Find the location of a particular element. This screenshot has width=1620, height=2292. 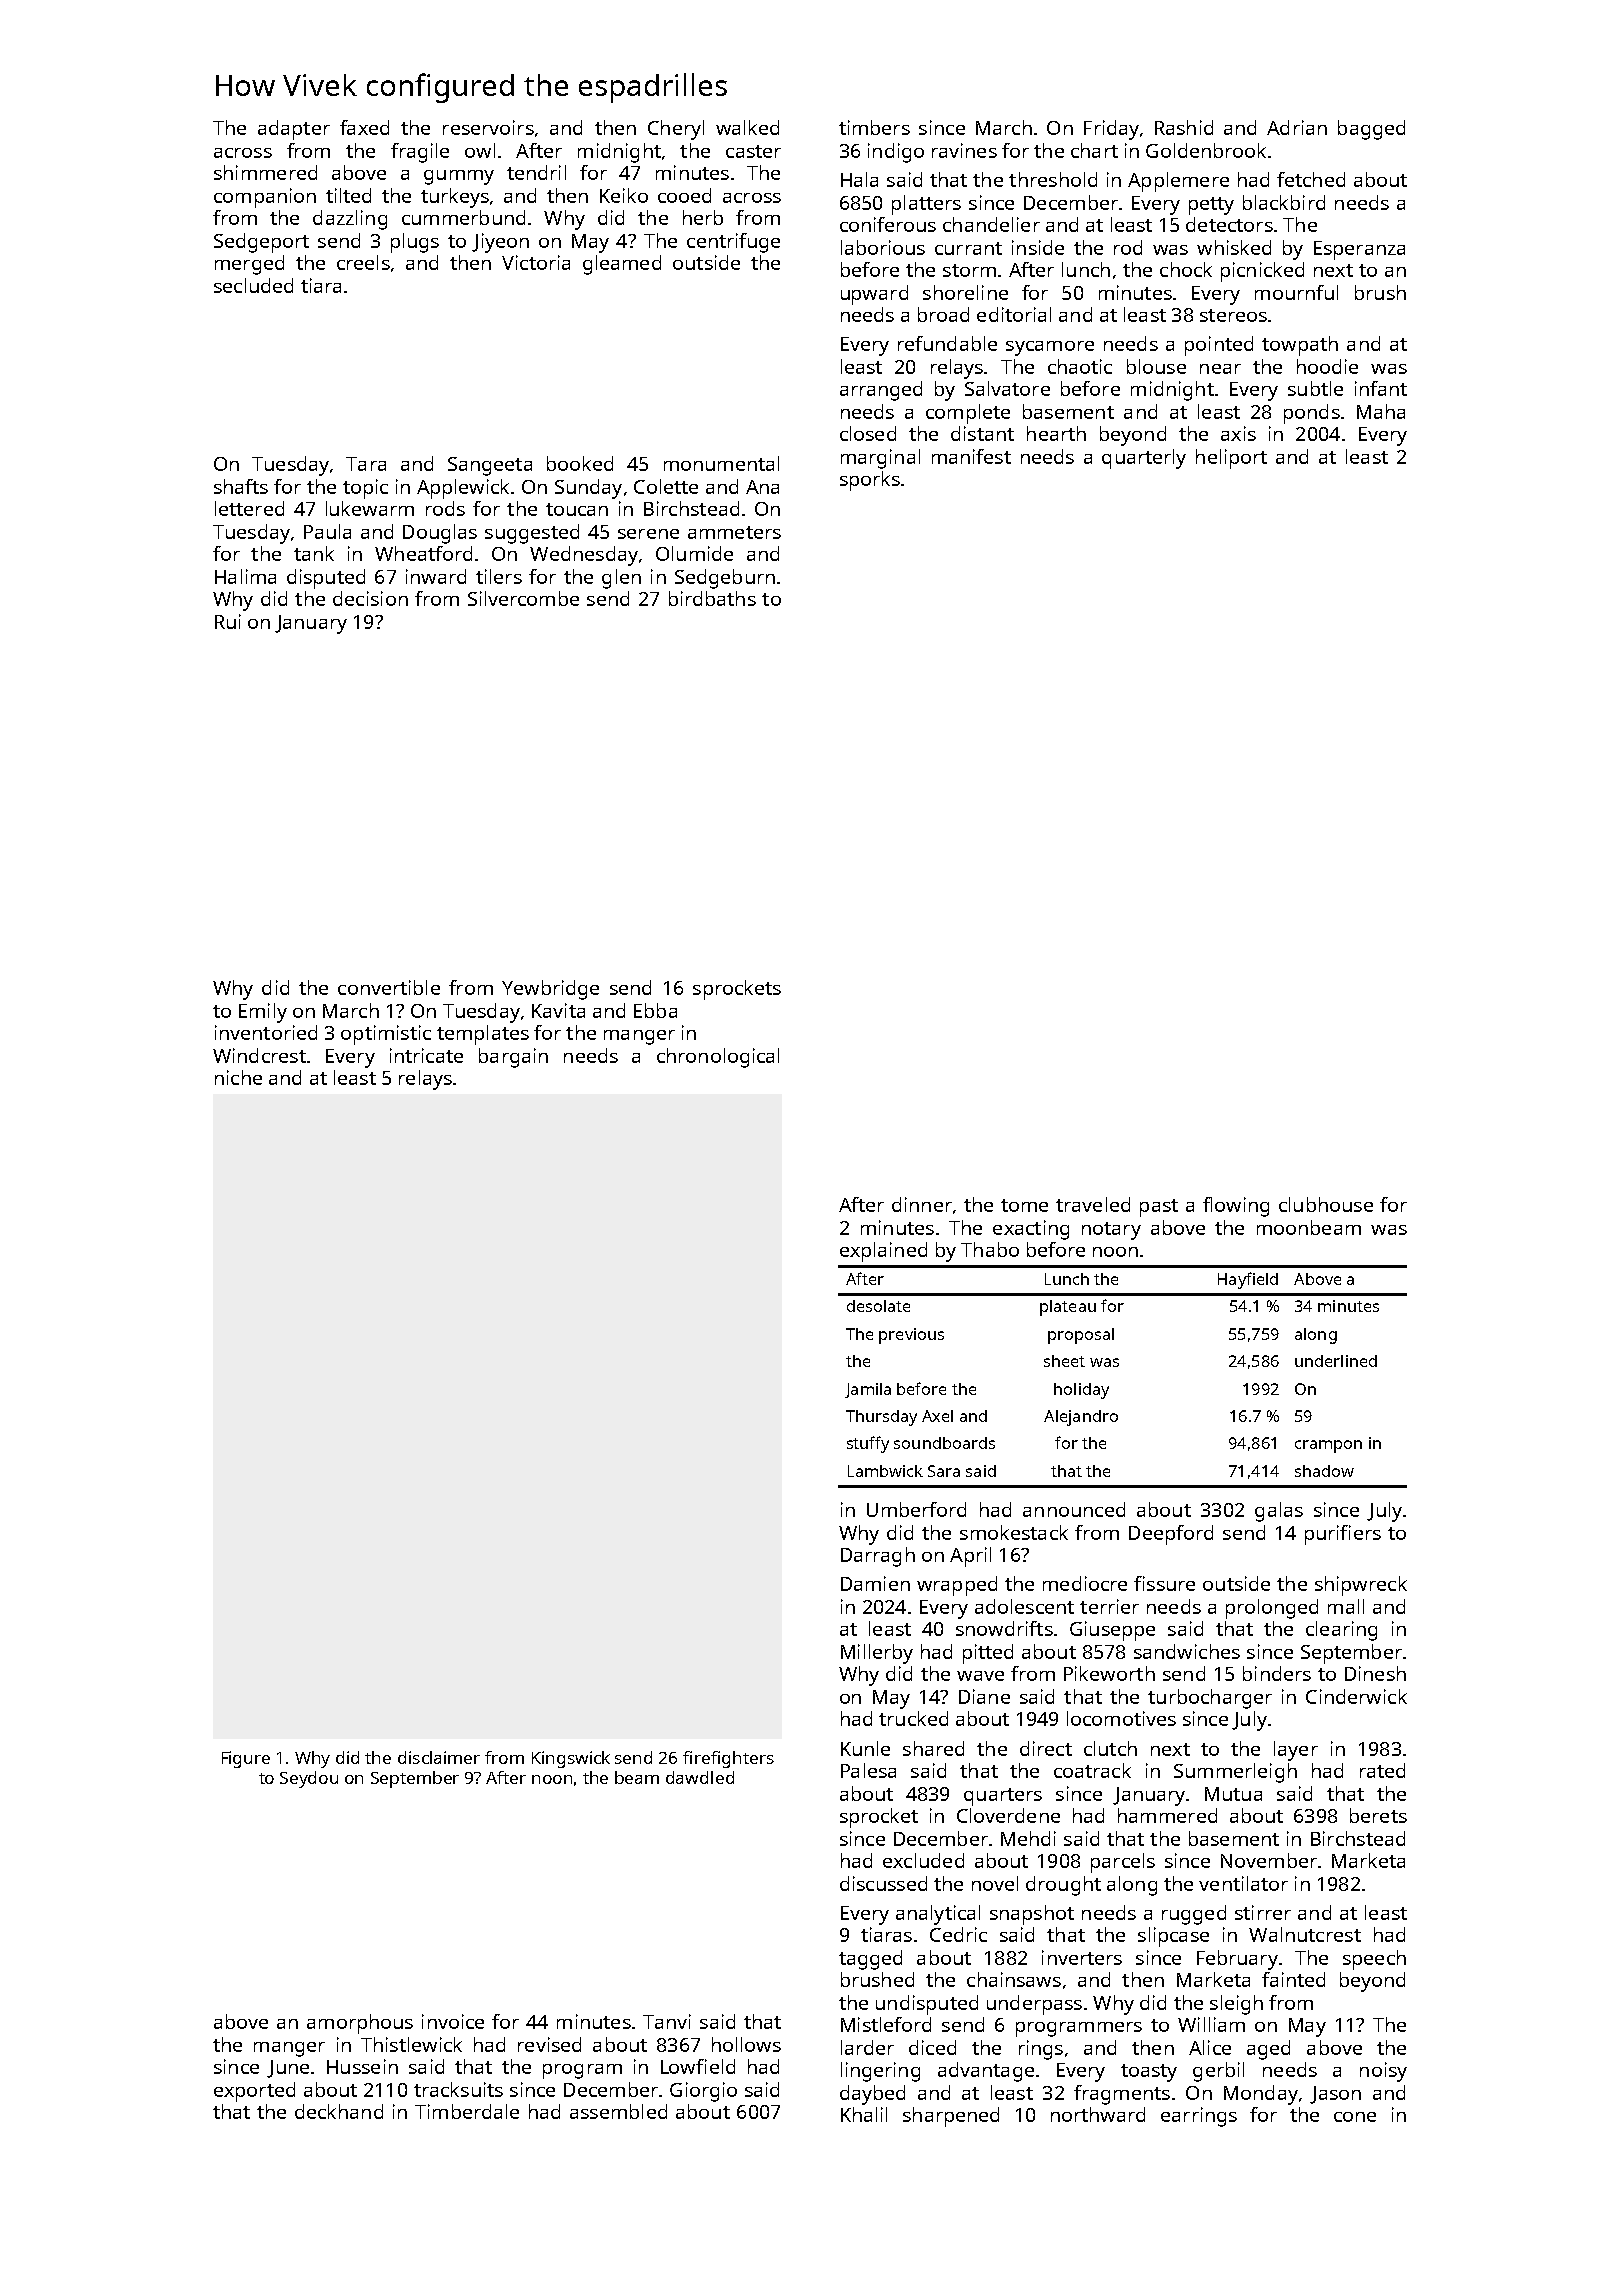

clubhouse is located at coordinates (1326, 1204).
